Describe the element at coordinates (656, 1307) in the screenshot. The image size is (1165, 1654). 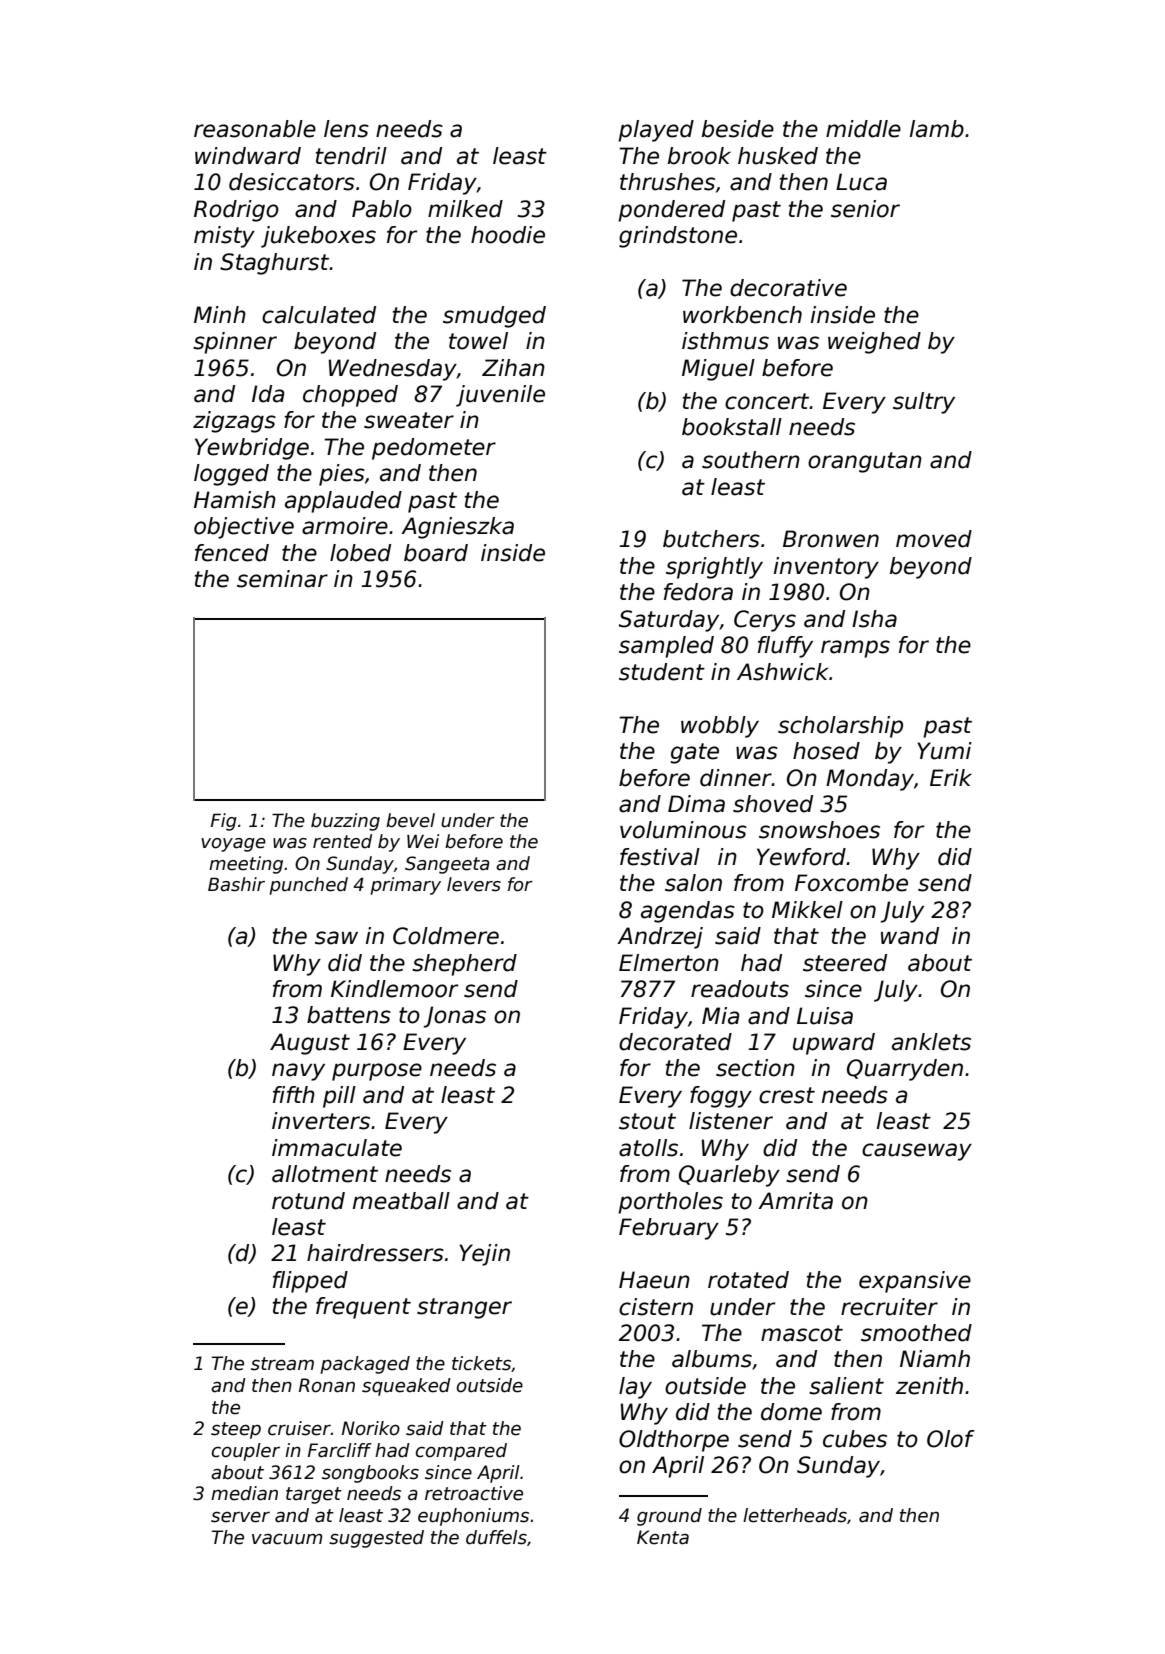
I see `cistern` at that location.
